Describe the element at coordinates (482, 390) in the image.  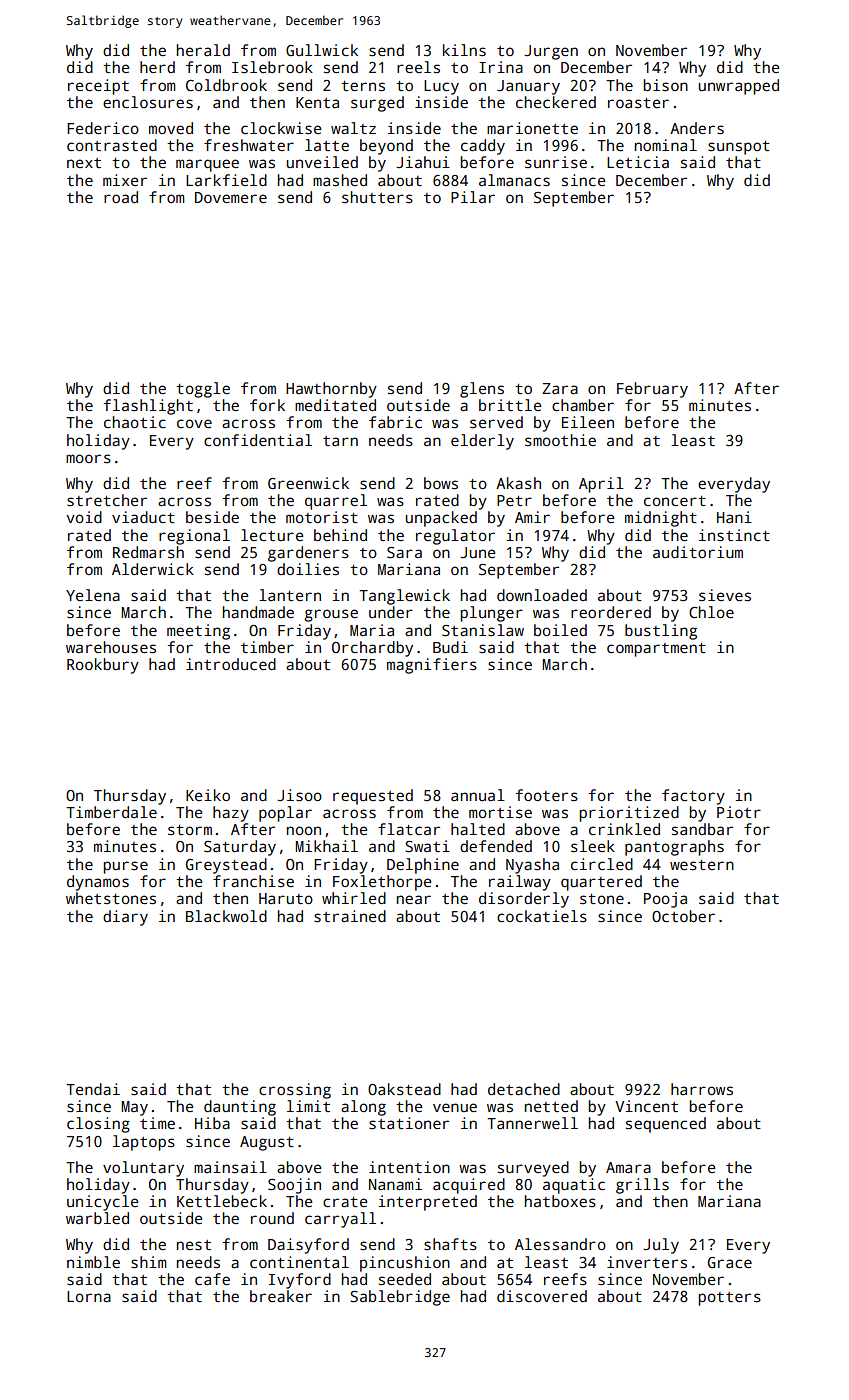
I see `glens` at that location.
